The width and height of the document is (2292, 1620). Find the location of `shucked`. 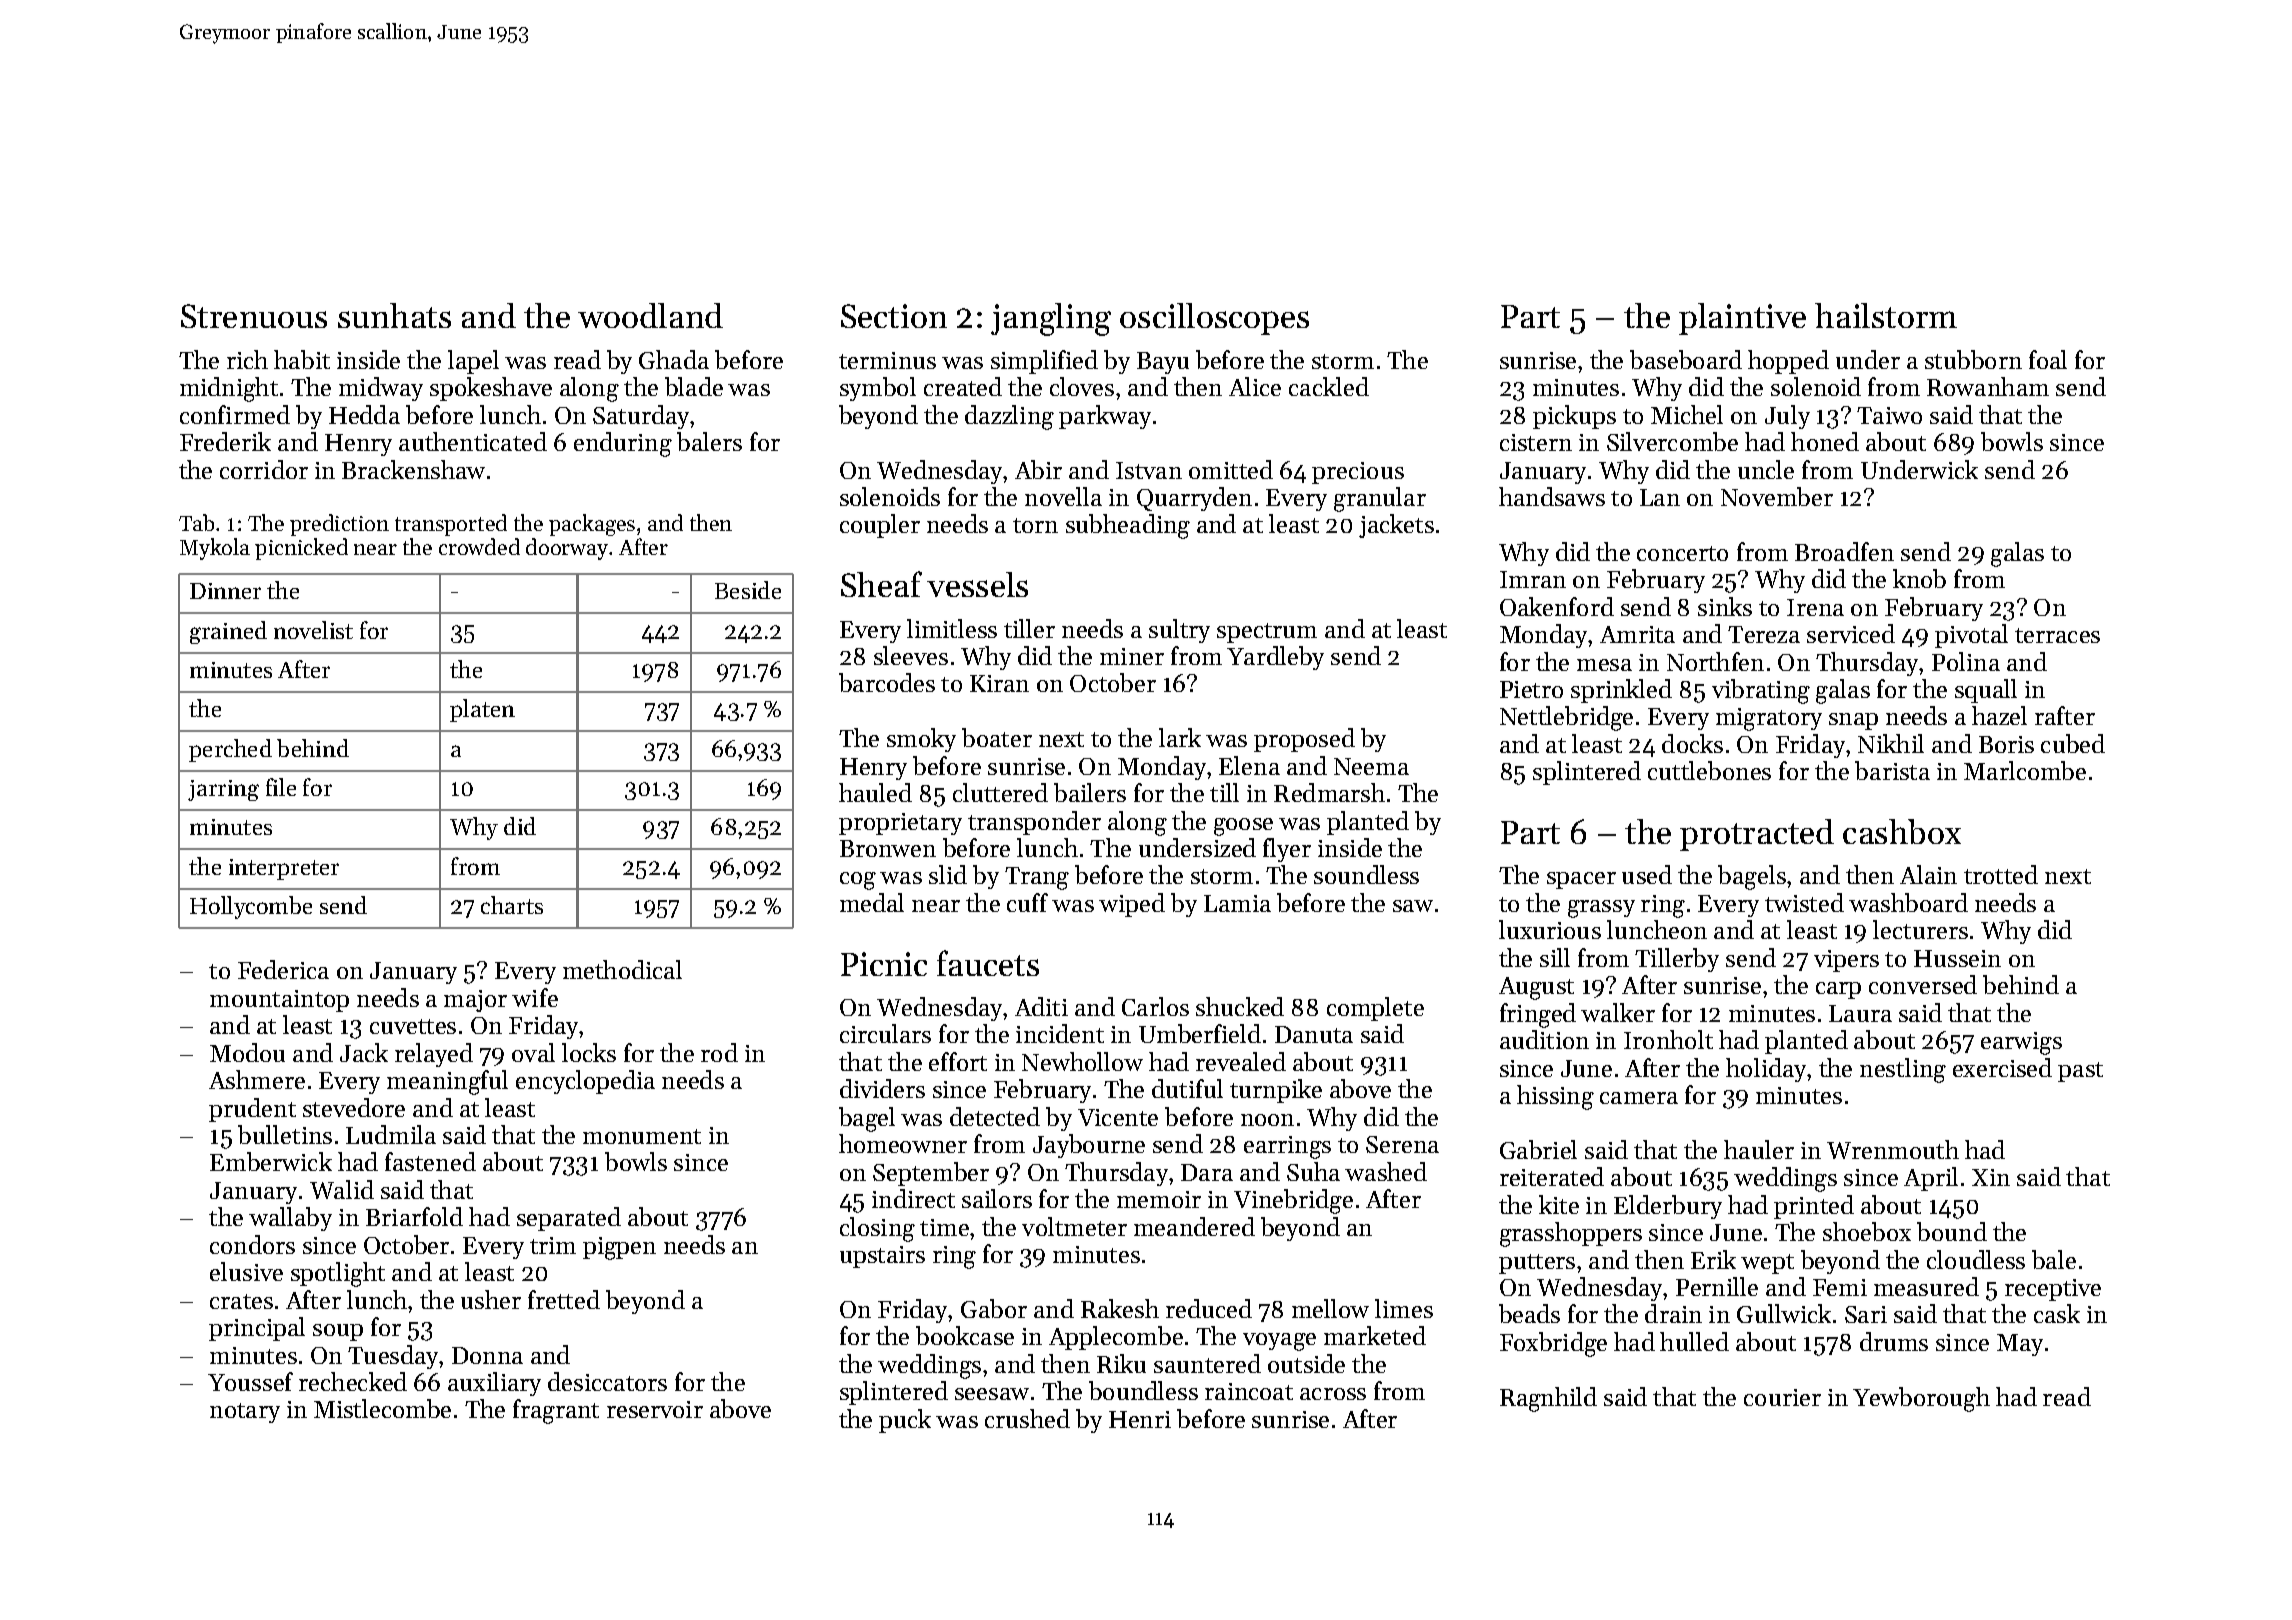

shucked is located at coordinates (1240, 1006).
